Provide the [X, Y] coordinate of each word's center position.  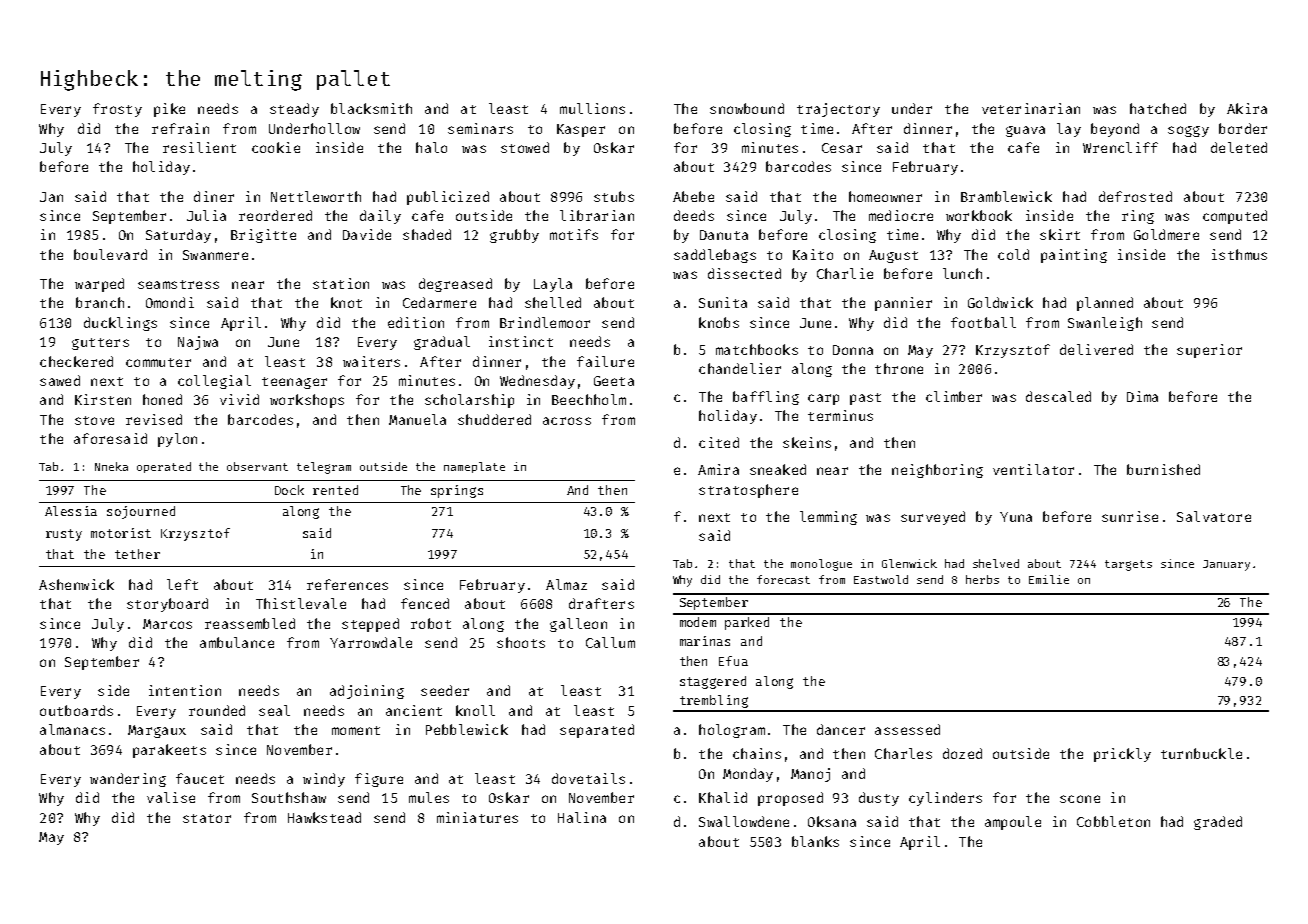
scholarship [469, 401]
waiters [371, 361]
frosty [117, 110]
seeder [445, 690]
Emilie [1049, 579]
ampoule [1013, 823]
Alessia [71, 511]
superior [1209, 351]
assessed [907, 729]
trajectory [838, 110]
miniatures [477, 817]
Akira [1247, 108]
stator [207, 818]
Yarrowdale [371, 642]
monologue [821, 565]
